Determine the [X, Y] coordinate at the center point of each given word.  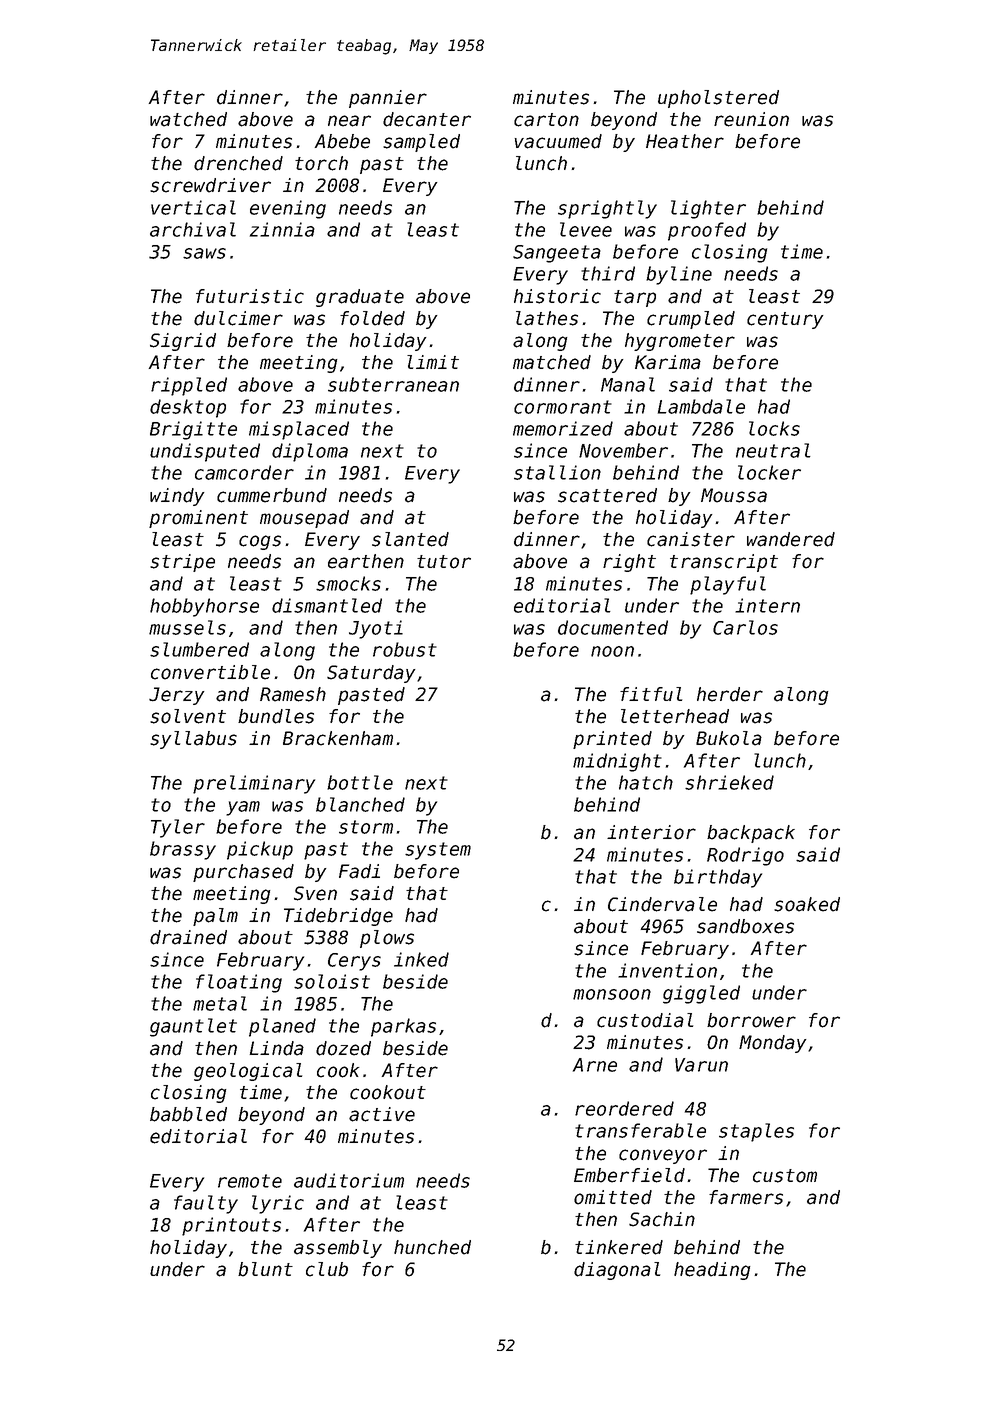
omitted [613, 1197]
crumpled [691, 320]
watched [188, 119]
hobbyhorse [204, 607]
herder [730, 694]
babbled [188, 1114]
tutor [444, 562]
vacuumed [558, 141]
